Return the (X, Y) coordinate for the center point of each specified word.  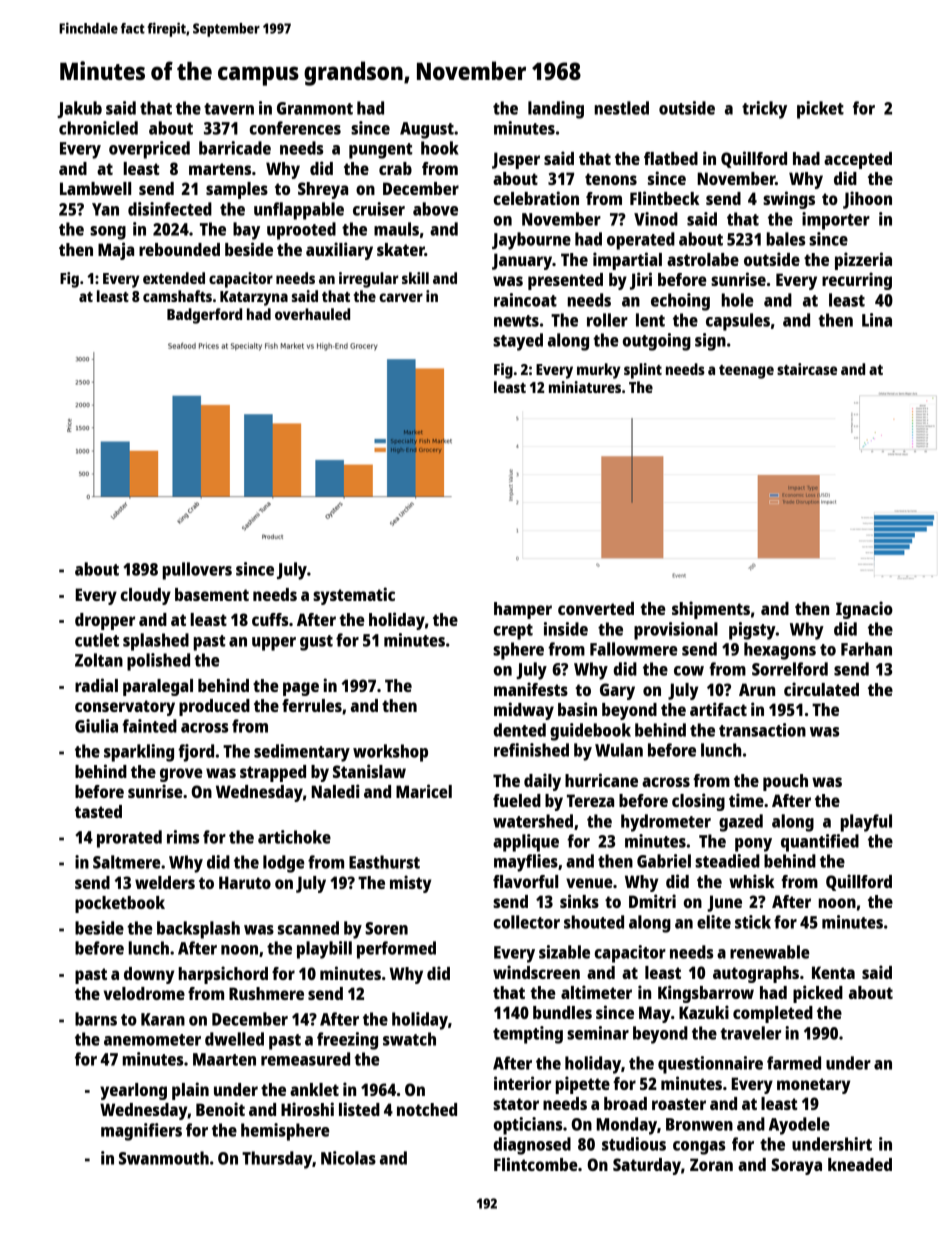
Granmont (315, 108)
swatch (409, 1039)
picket (820, 110)
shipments (711, 610)
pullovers (197, 571)
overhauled (312, 314)
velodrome (144, 993)
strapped (273, 773)
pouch (785, 782)
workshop (390, 753)
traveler (750, 1033)
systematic (354, 596)
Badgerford (204, 316)
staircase (807, 369)
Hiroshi (307, 1109)
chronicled (98, 128)
